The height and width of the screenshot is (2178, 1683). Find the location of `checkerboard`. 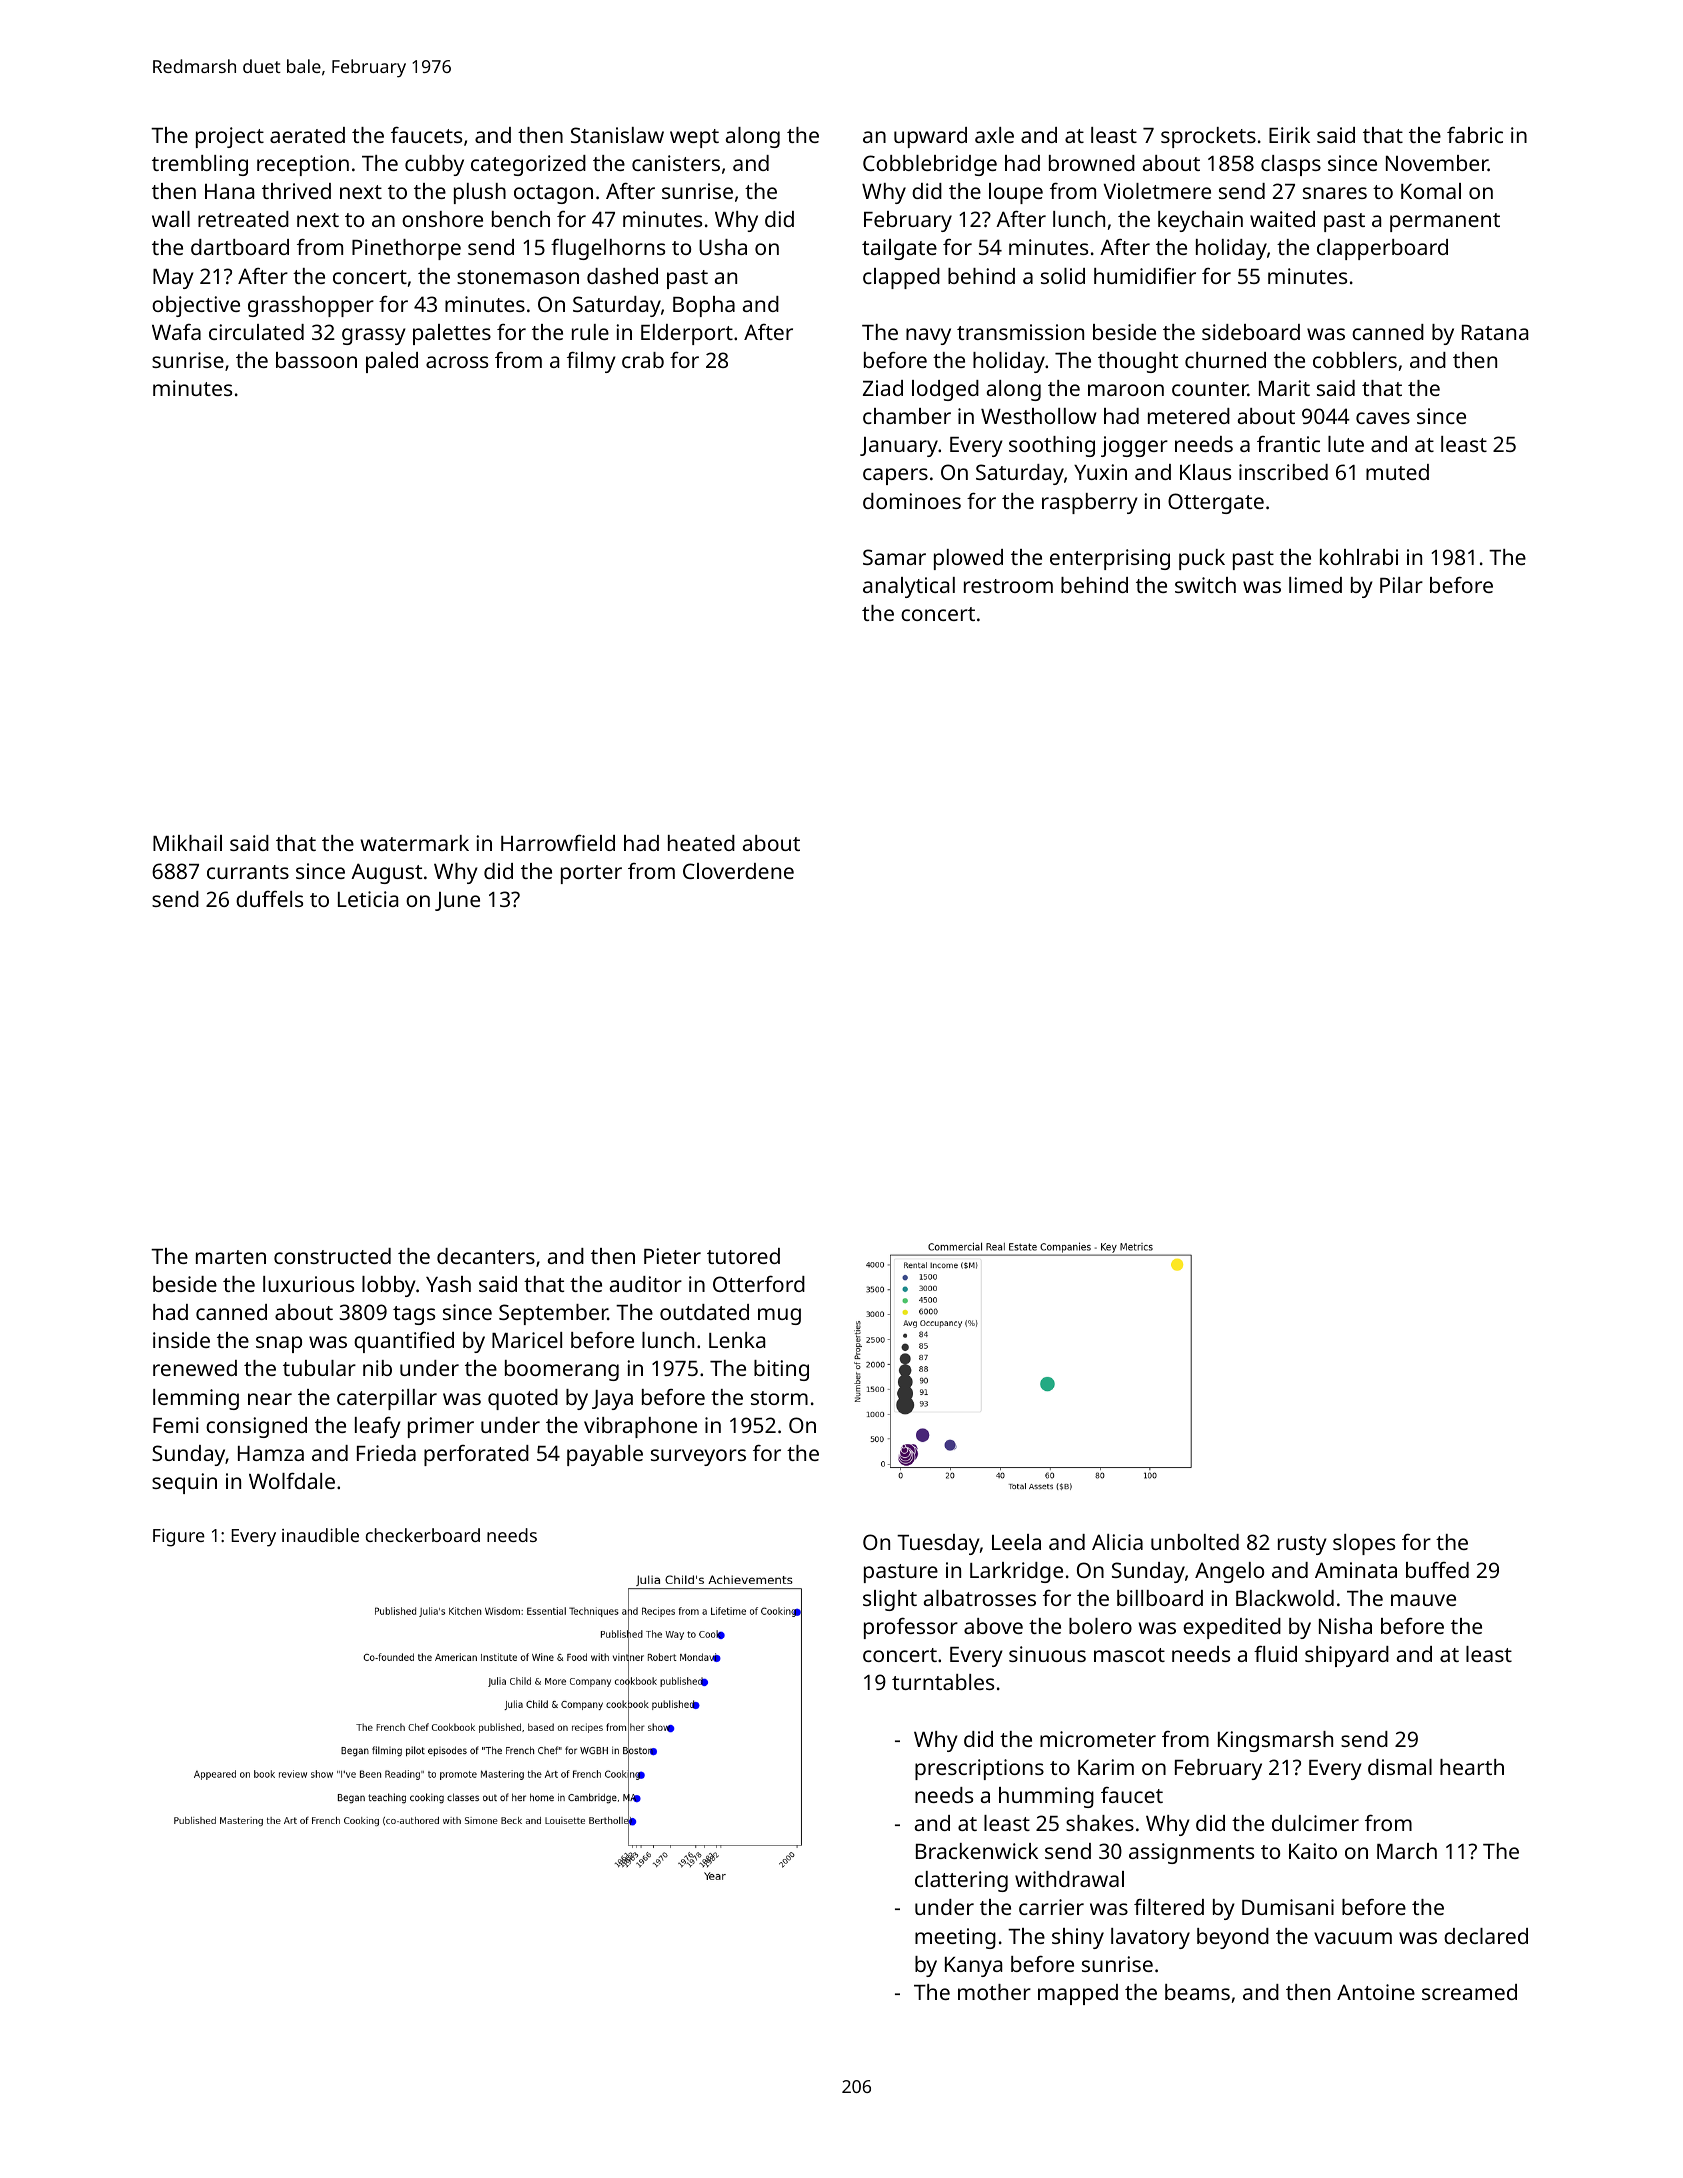

checkerboard is located at coordinates (423, 1535).
